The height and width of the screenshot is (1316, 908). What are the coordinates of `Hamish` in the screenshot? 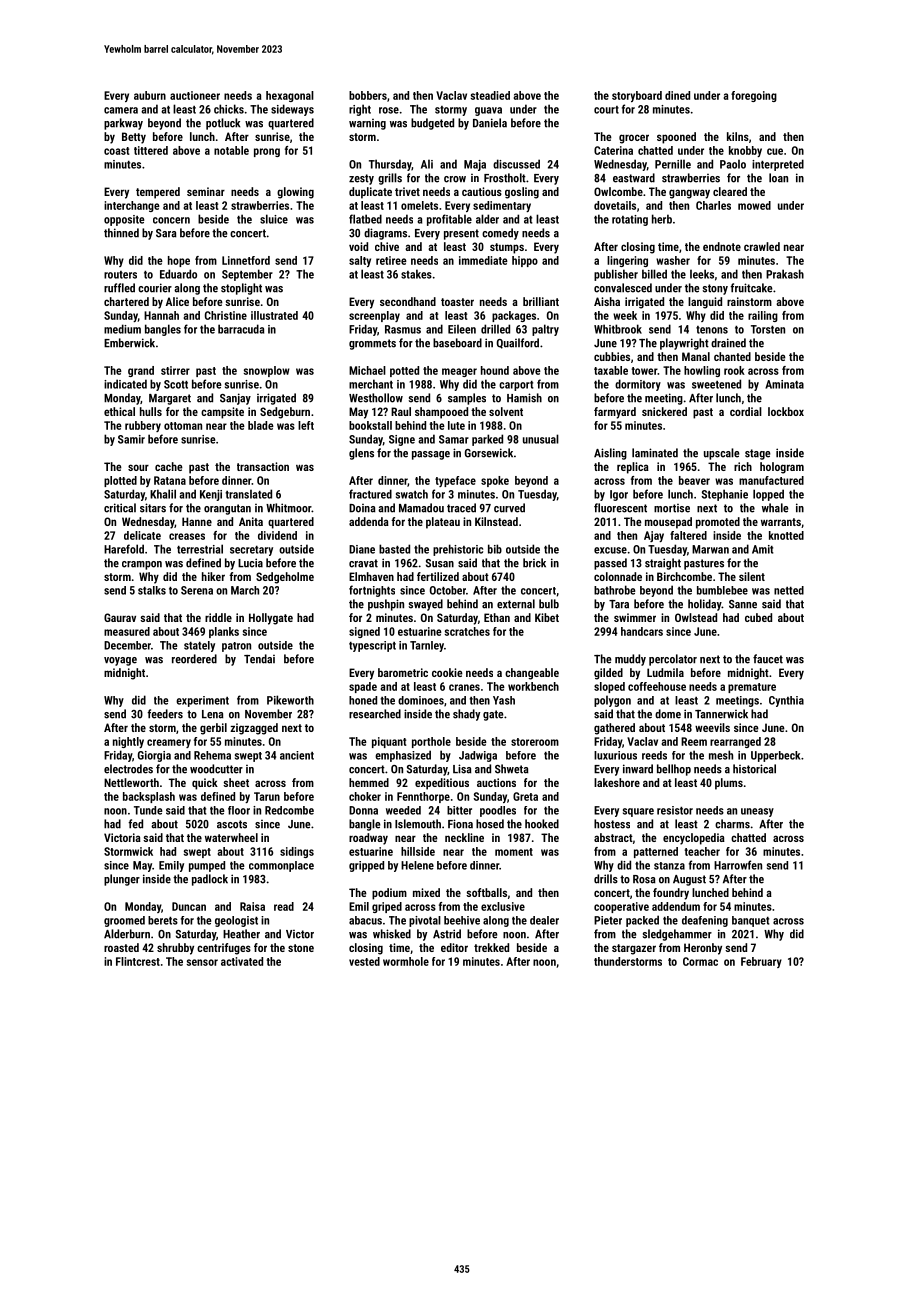 It's located at (524, 398).
